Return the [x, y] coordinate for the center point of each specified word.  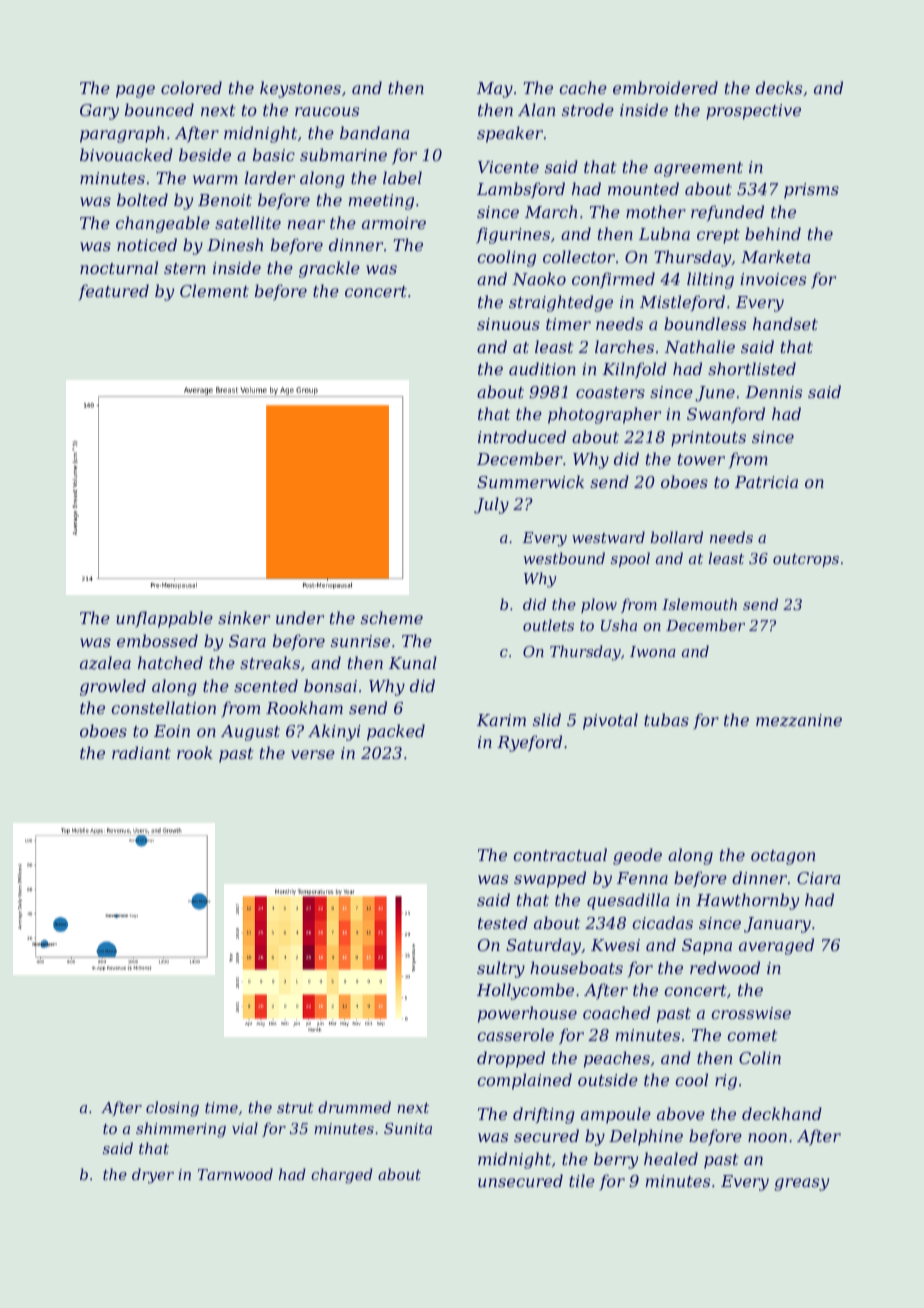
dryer [153, 1176]
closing [172, 1109]
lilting [710, 280]
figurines [513, 235]
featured [113, 292]
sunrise [360, 641]
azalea [105, 663]
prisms [811, 191]
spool [630, 559]
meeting [381, 202]
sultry [501, 969]
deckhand [782, 1113]
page [135, 91]
